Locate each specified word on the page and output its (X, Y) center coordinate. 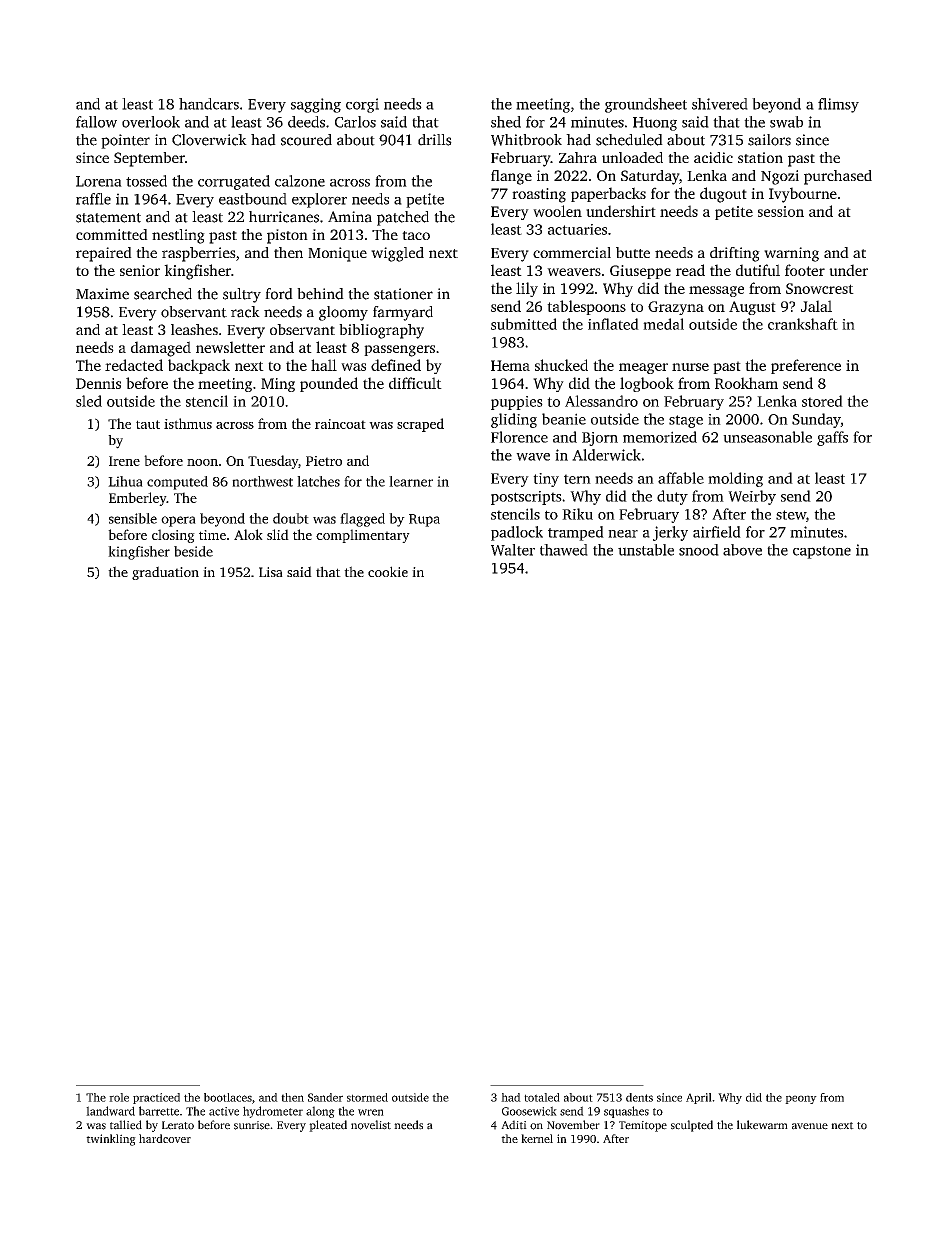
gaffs (832, 438)
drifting (735, 254)
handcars (209, 104)
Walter (513, 550)
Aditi (514, 1125)
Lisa (271, 572)
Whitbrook (526, 140)
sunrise (252, 1125)
